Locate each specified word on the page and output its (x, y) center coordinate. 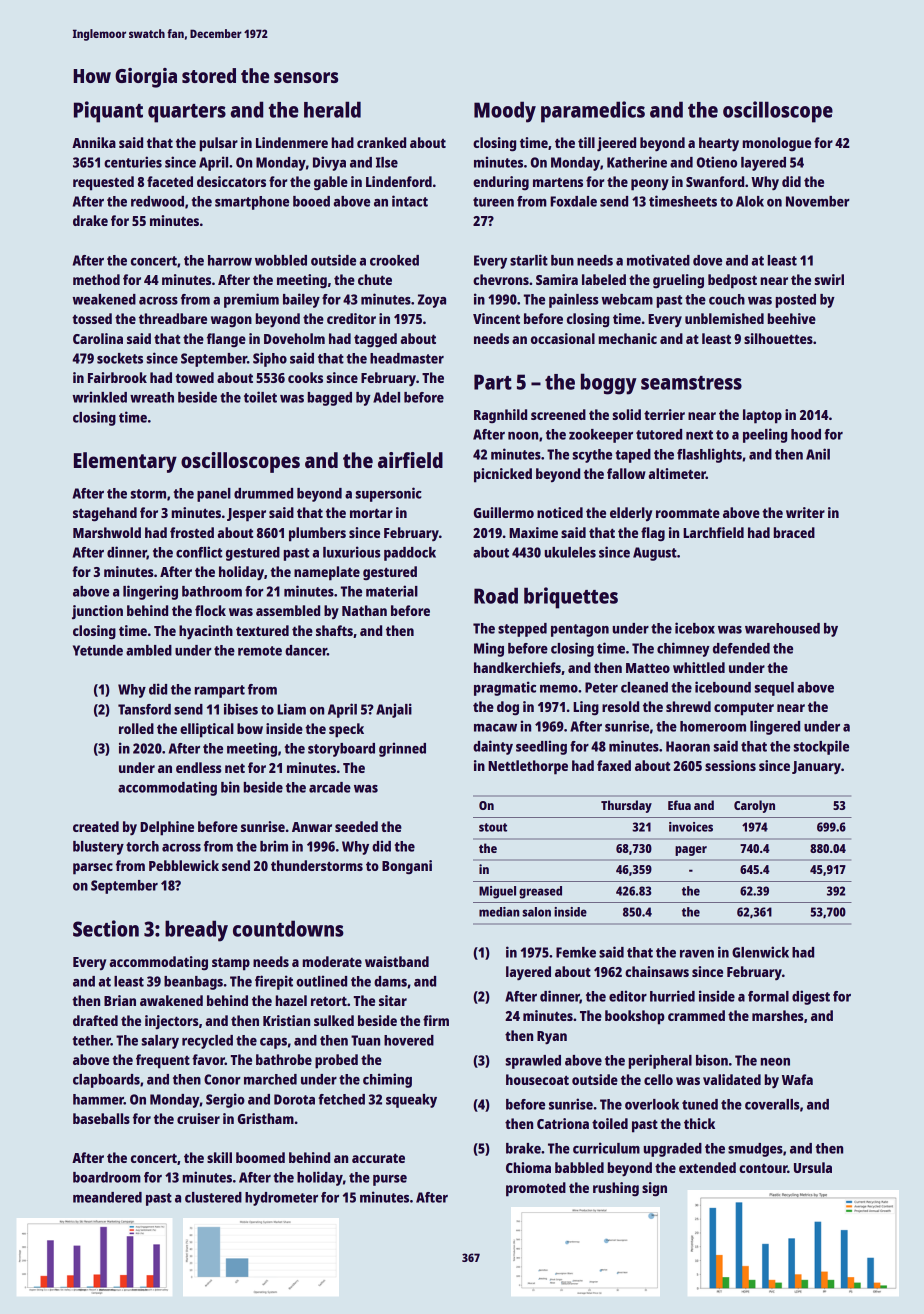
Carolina (98, 338)
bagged (329, 399)
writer (805, 512)
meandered (107, 1197)
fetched (341, 1099)
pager (691, 851)
